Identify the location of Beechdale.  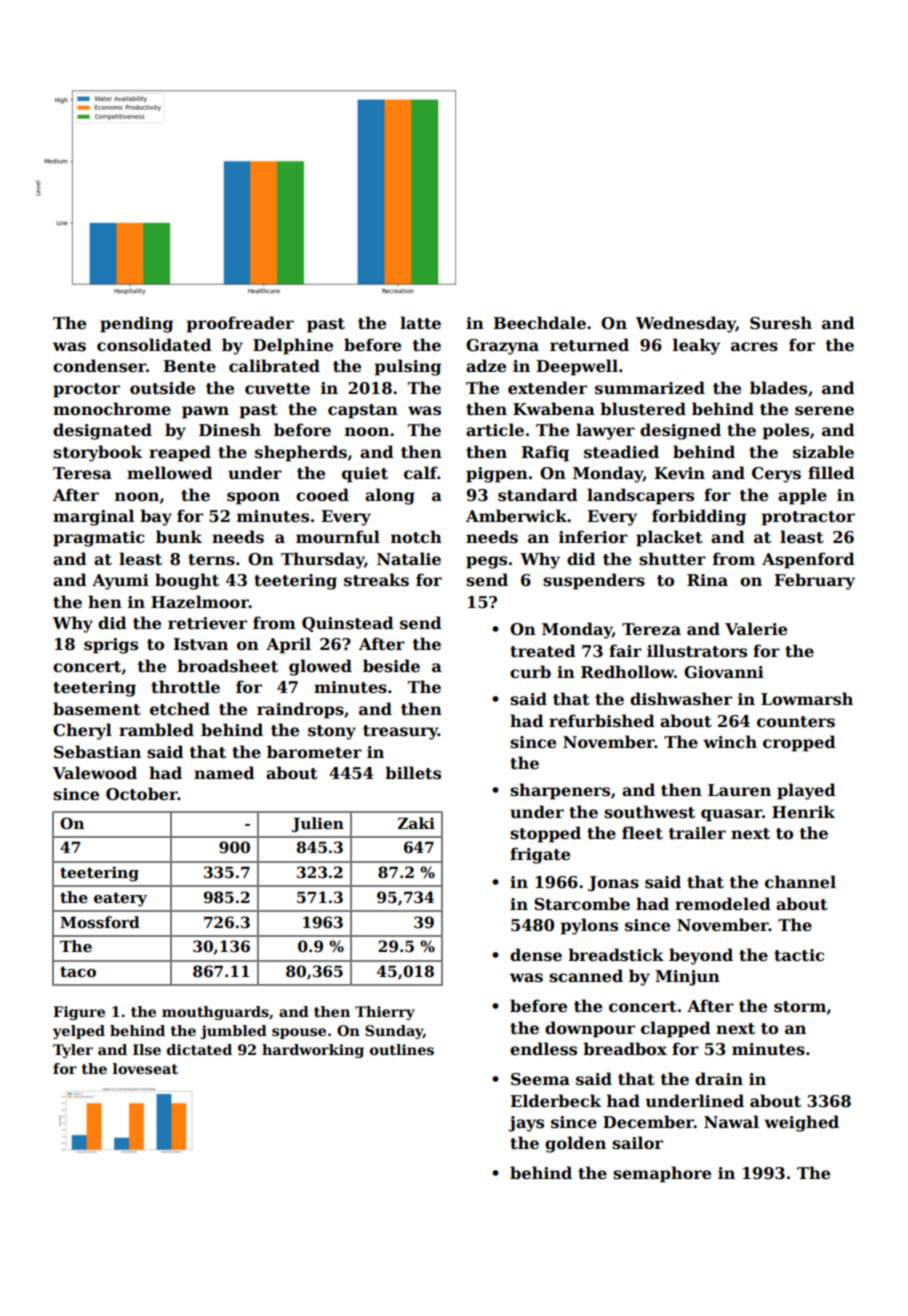
(539, 323).
